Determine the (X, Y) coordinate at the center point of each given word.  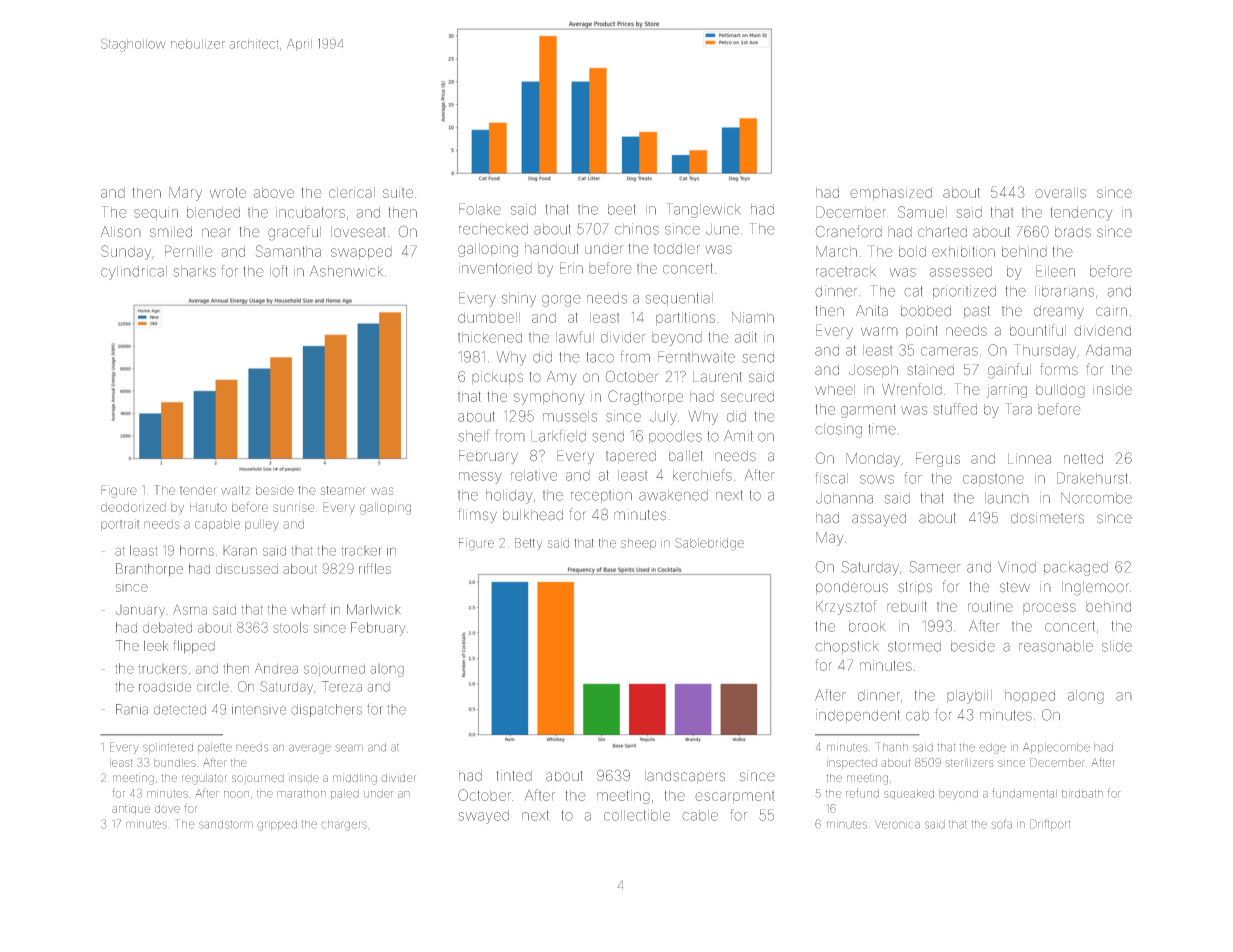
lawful (575, 337)
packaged (1076, 569)
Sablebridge (709, 544)
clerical (352, 192)
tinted (514, 775)
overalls (1060, 192)
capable (217, 525)
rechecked (493, 229)
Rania (132, 709)
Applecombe (1056, 748)
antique (131, 810)
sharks (195, 271)
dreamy (1059, 312)
